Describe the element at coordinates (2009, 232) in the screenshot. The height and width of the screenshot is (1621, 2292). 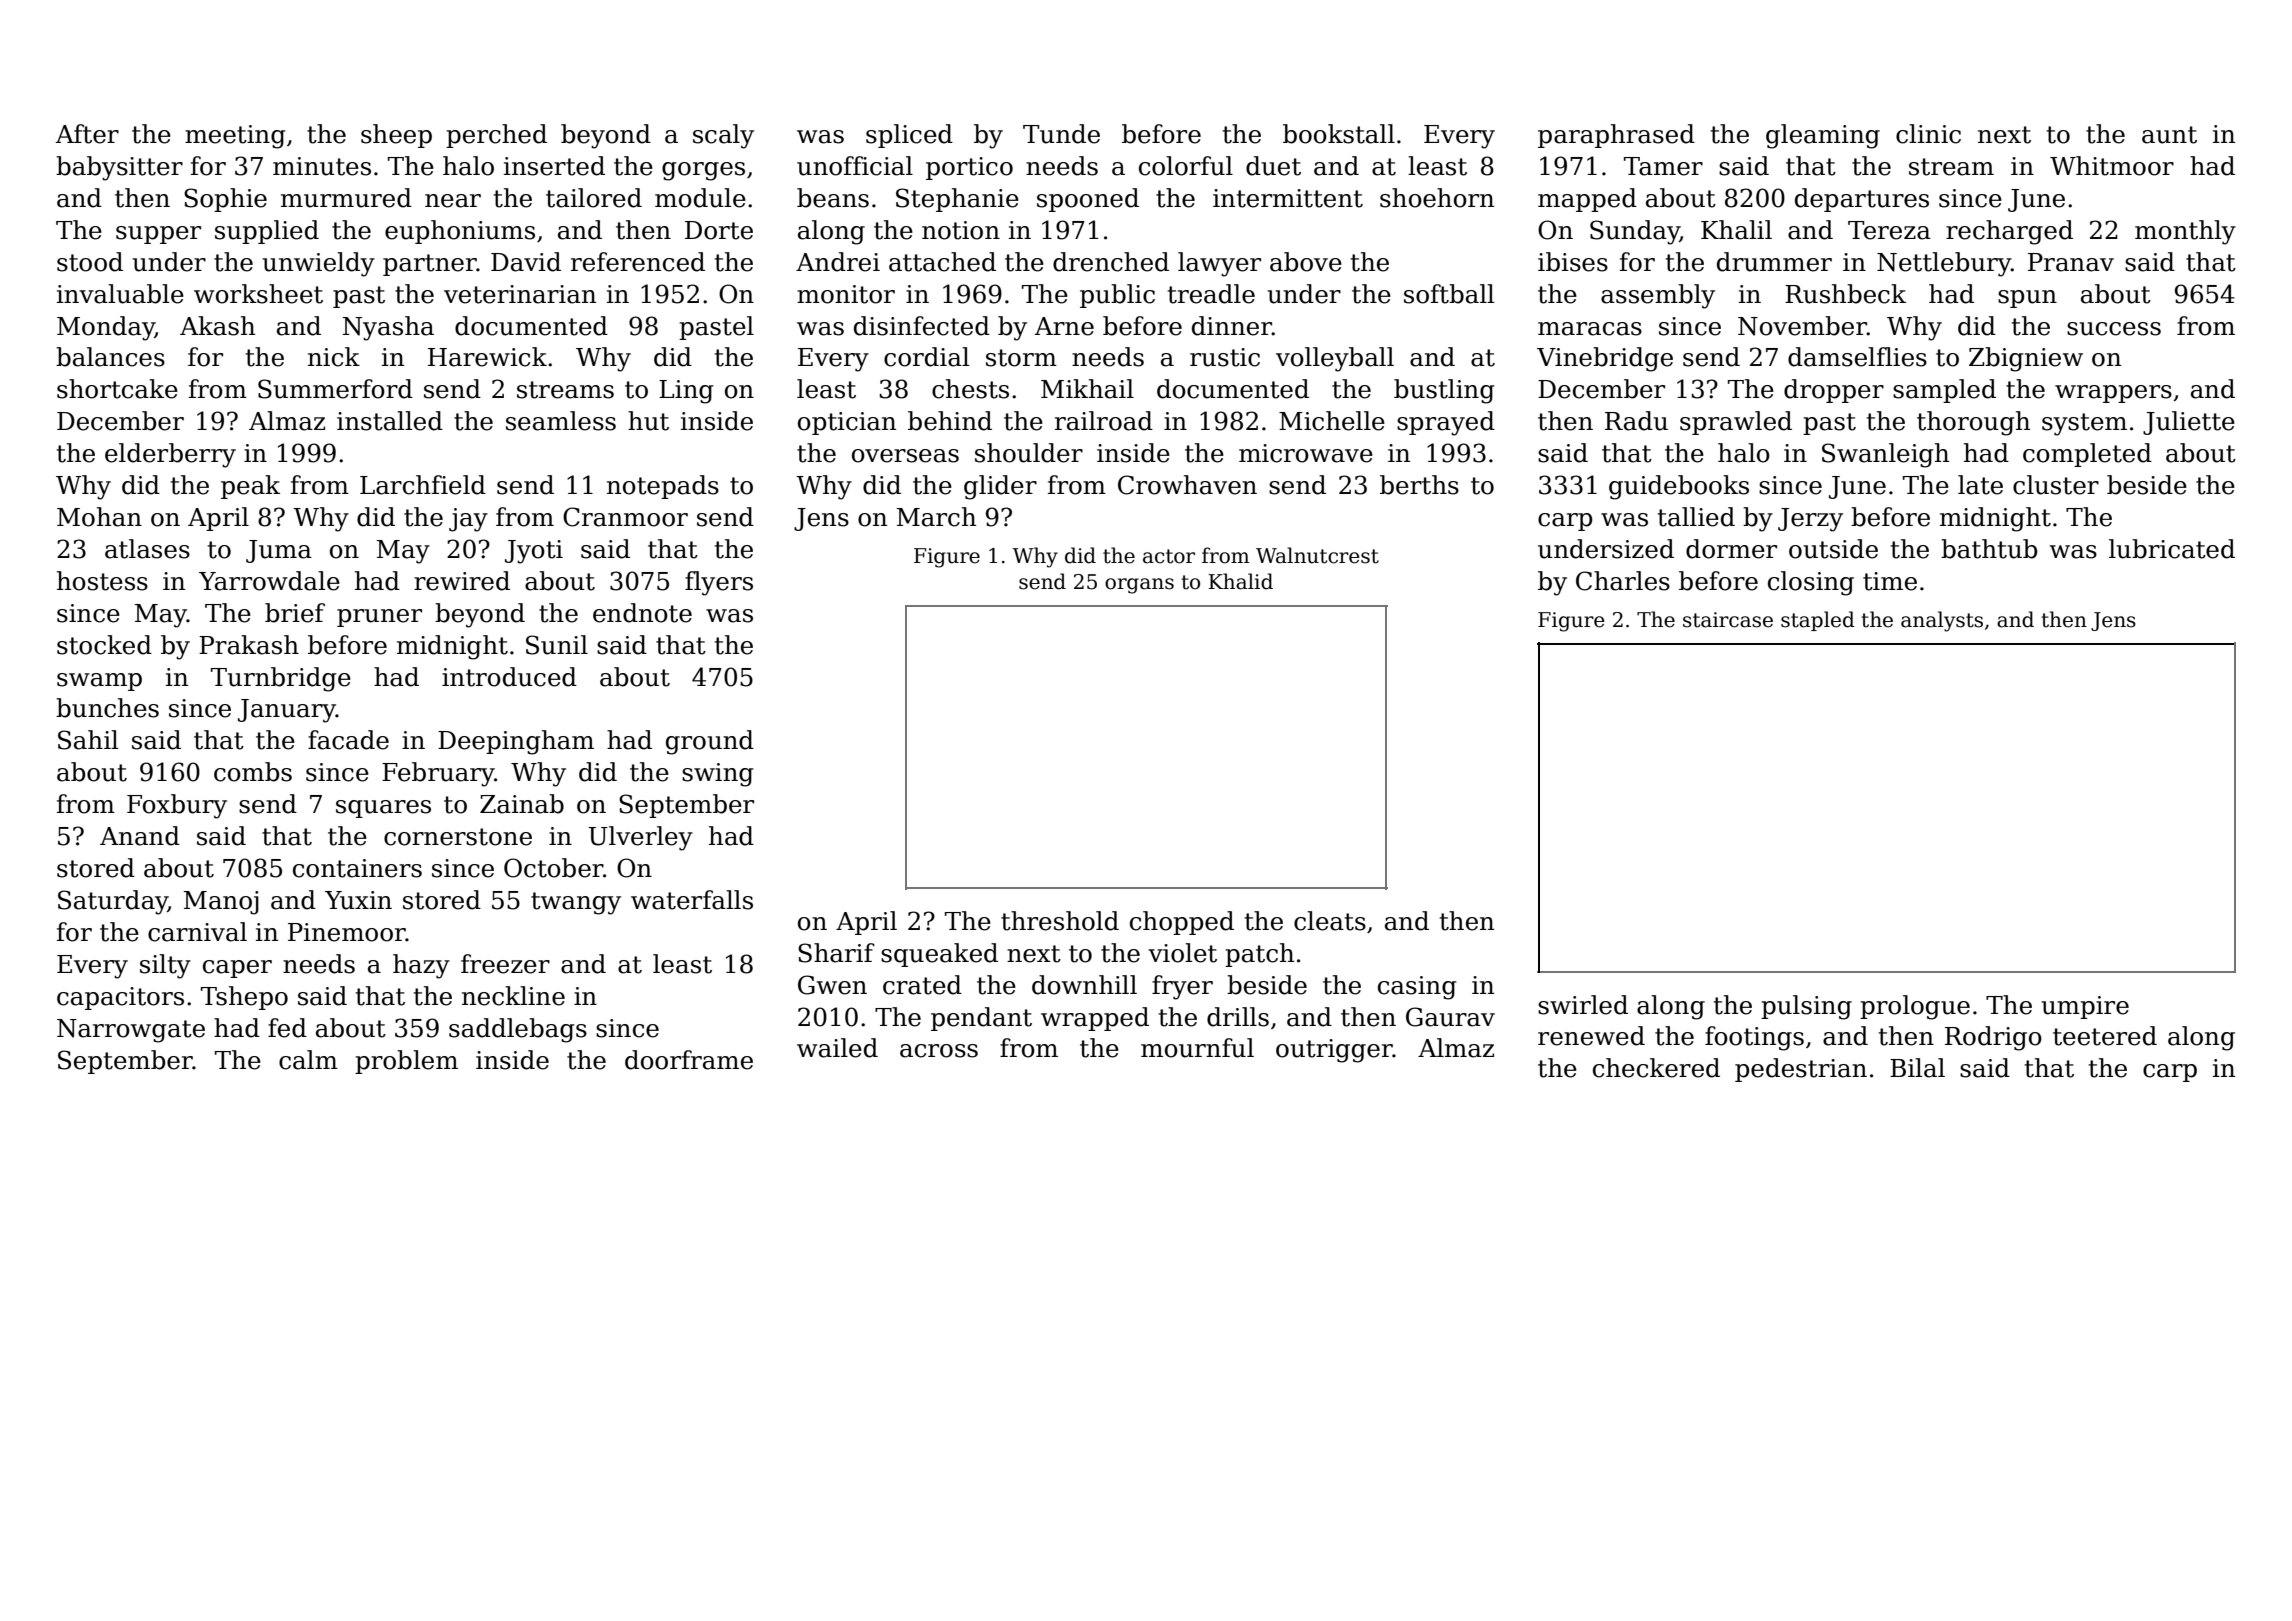
I see `recharged` at that location.
